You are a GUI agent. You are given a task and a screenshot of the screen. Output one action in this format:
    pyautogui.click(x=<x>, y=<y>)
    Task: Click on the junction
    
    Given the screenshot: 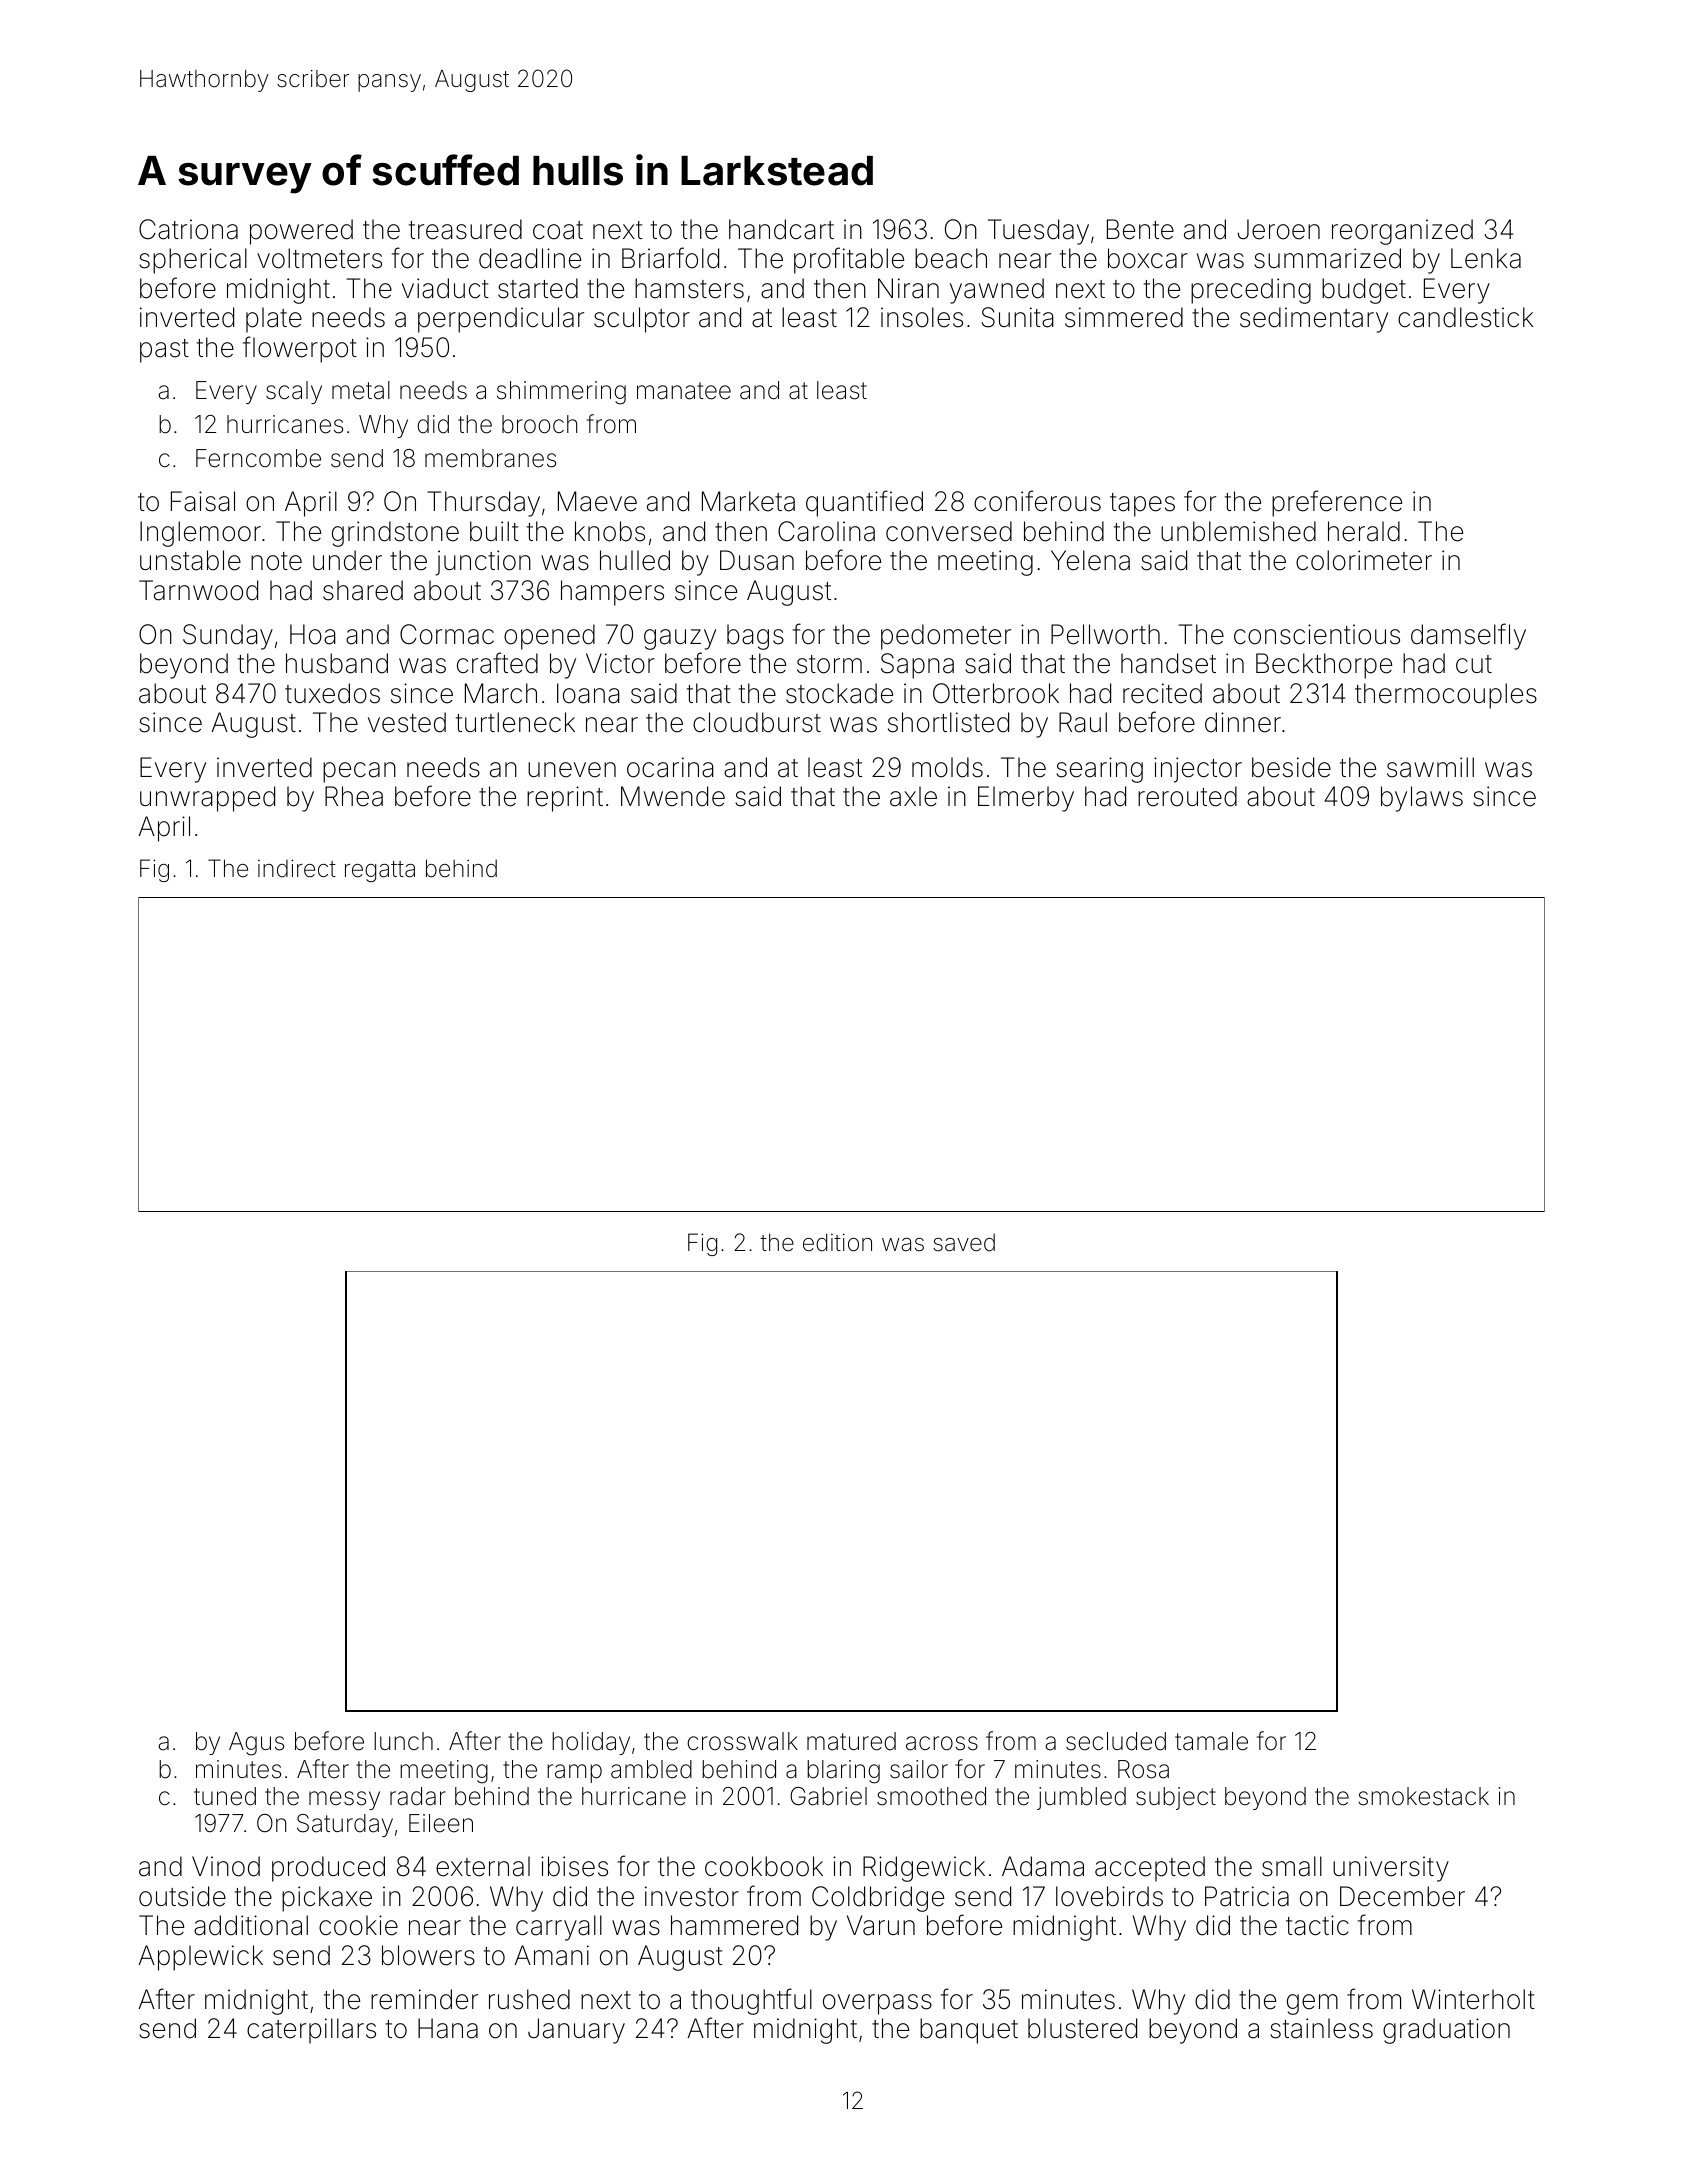 What is the action you would take?
    pyautogui.click(x=483, y=563)
